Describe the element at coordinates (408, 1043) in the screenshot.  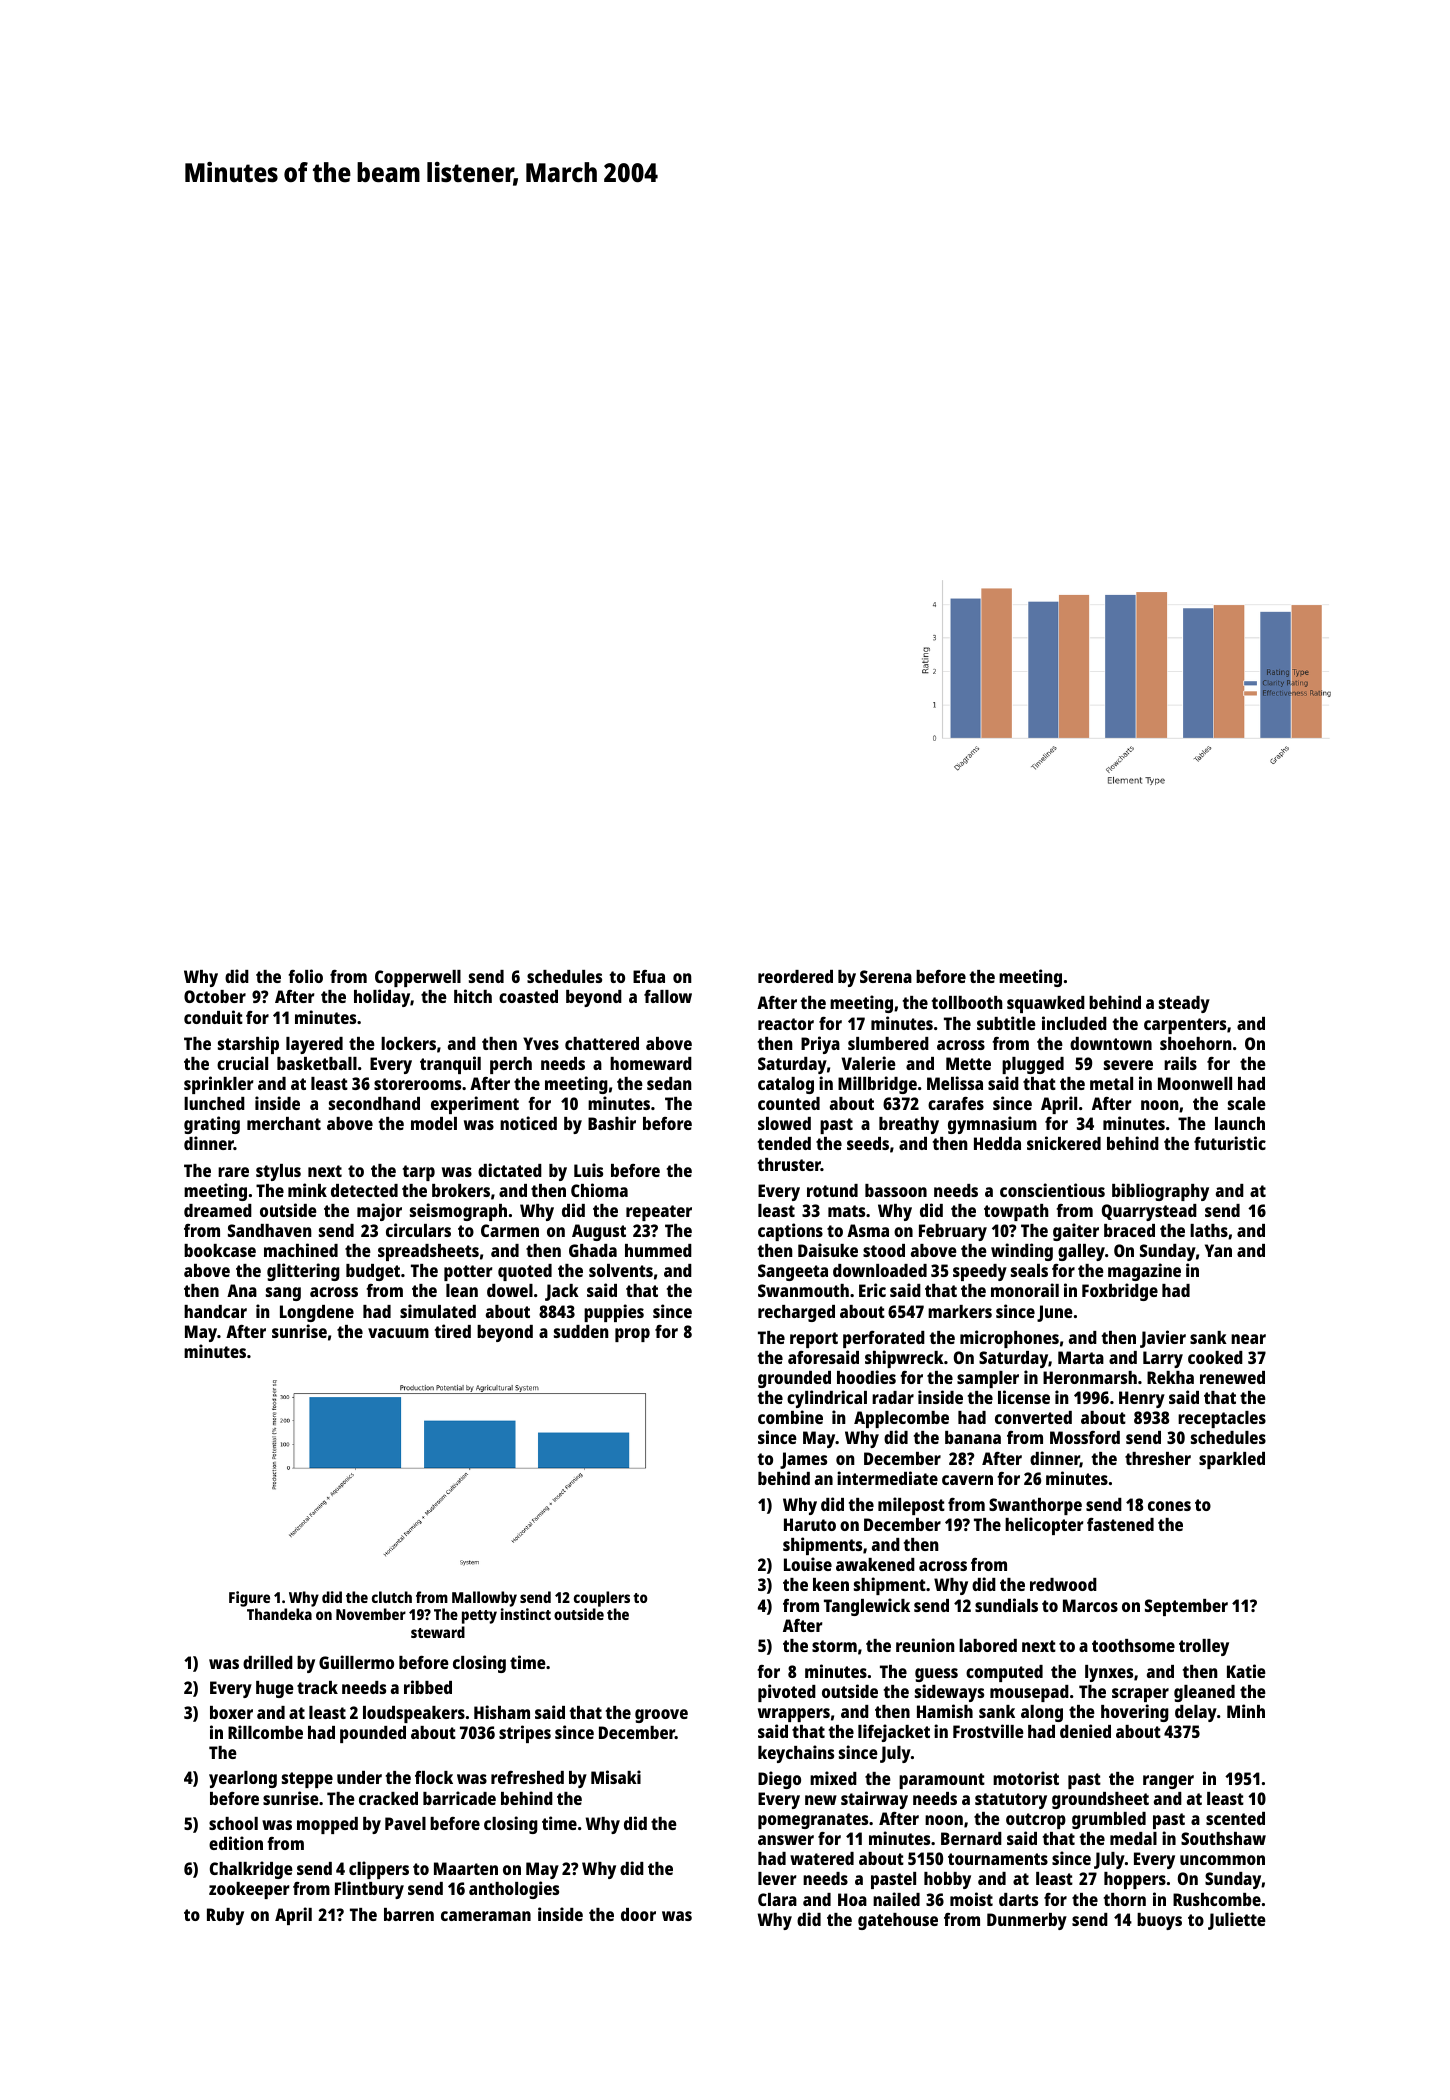
I see `lockers` at that location.
